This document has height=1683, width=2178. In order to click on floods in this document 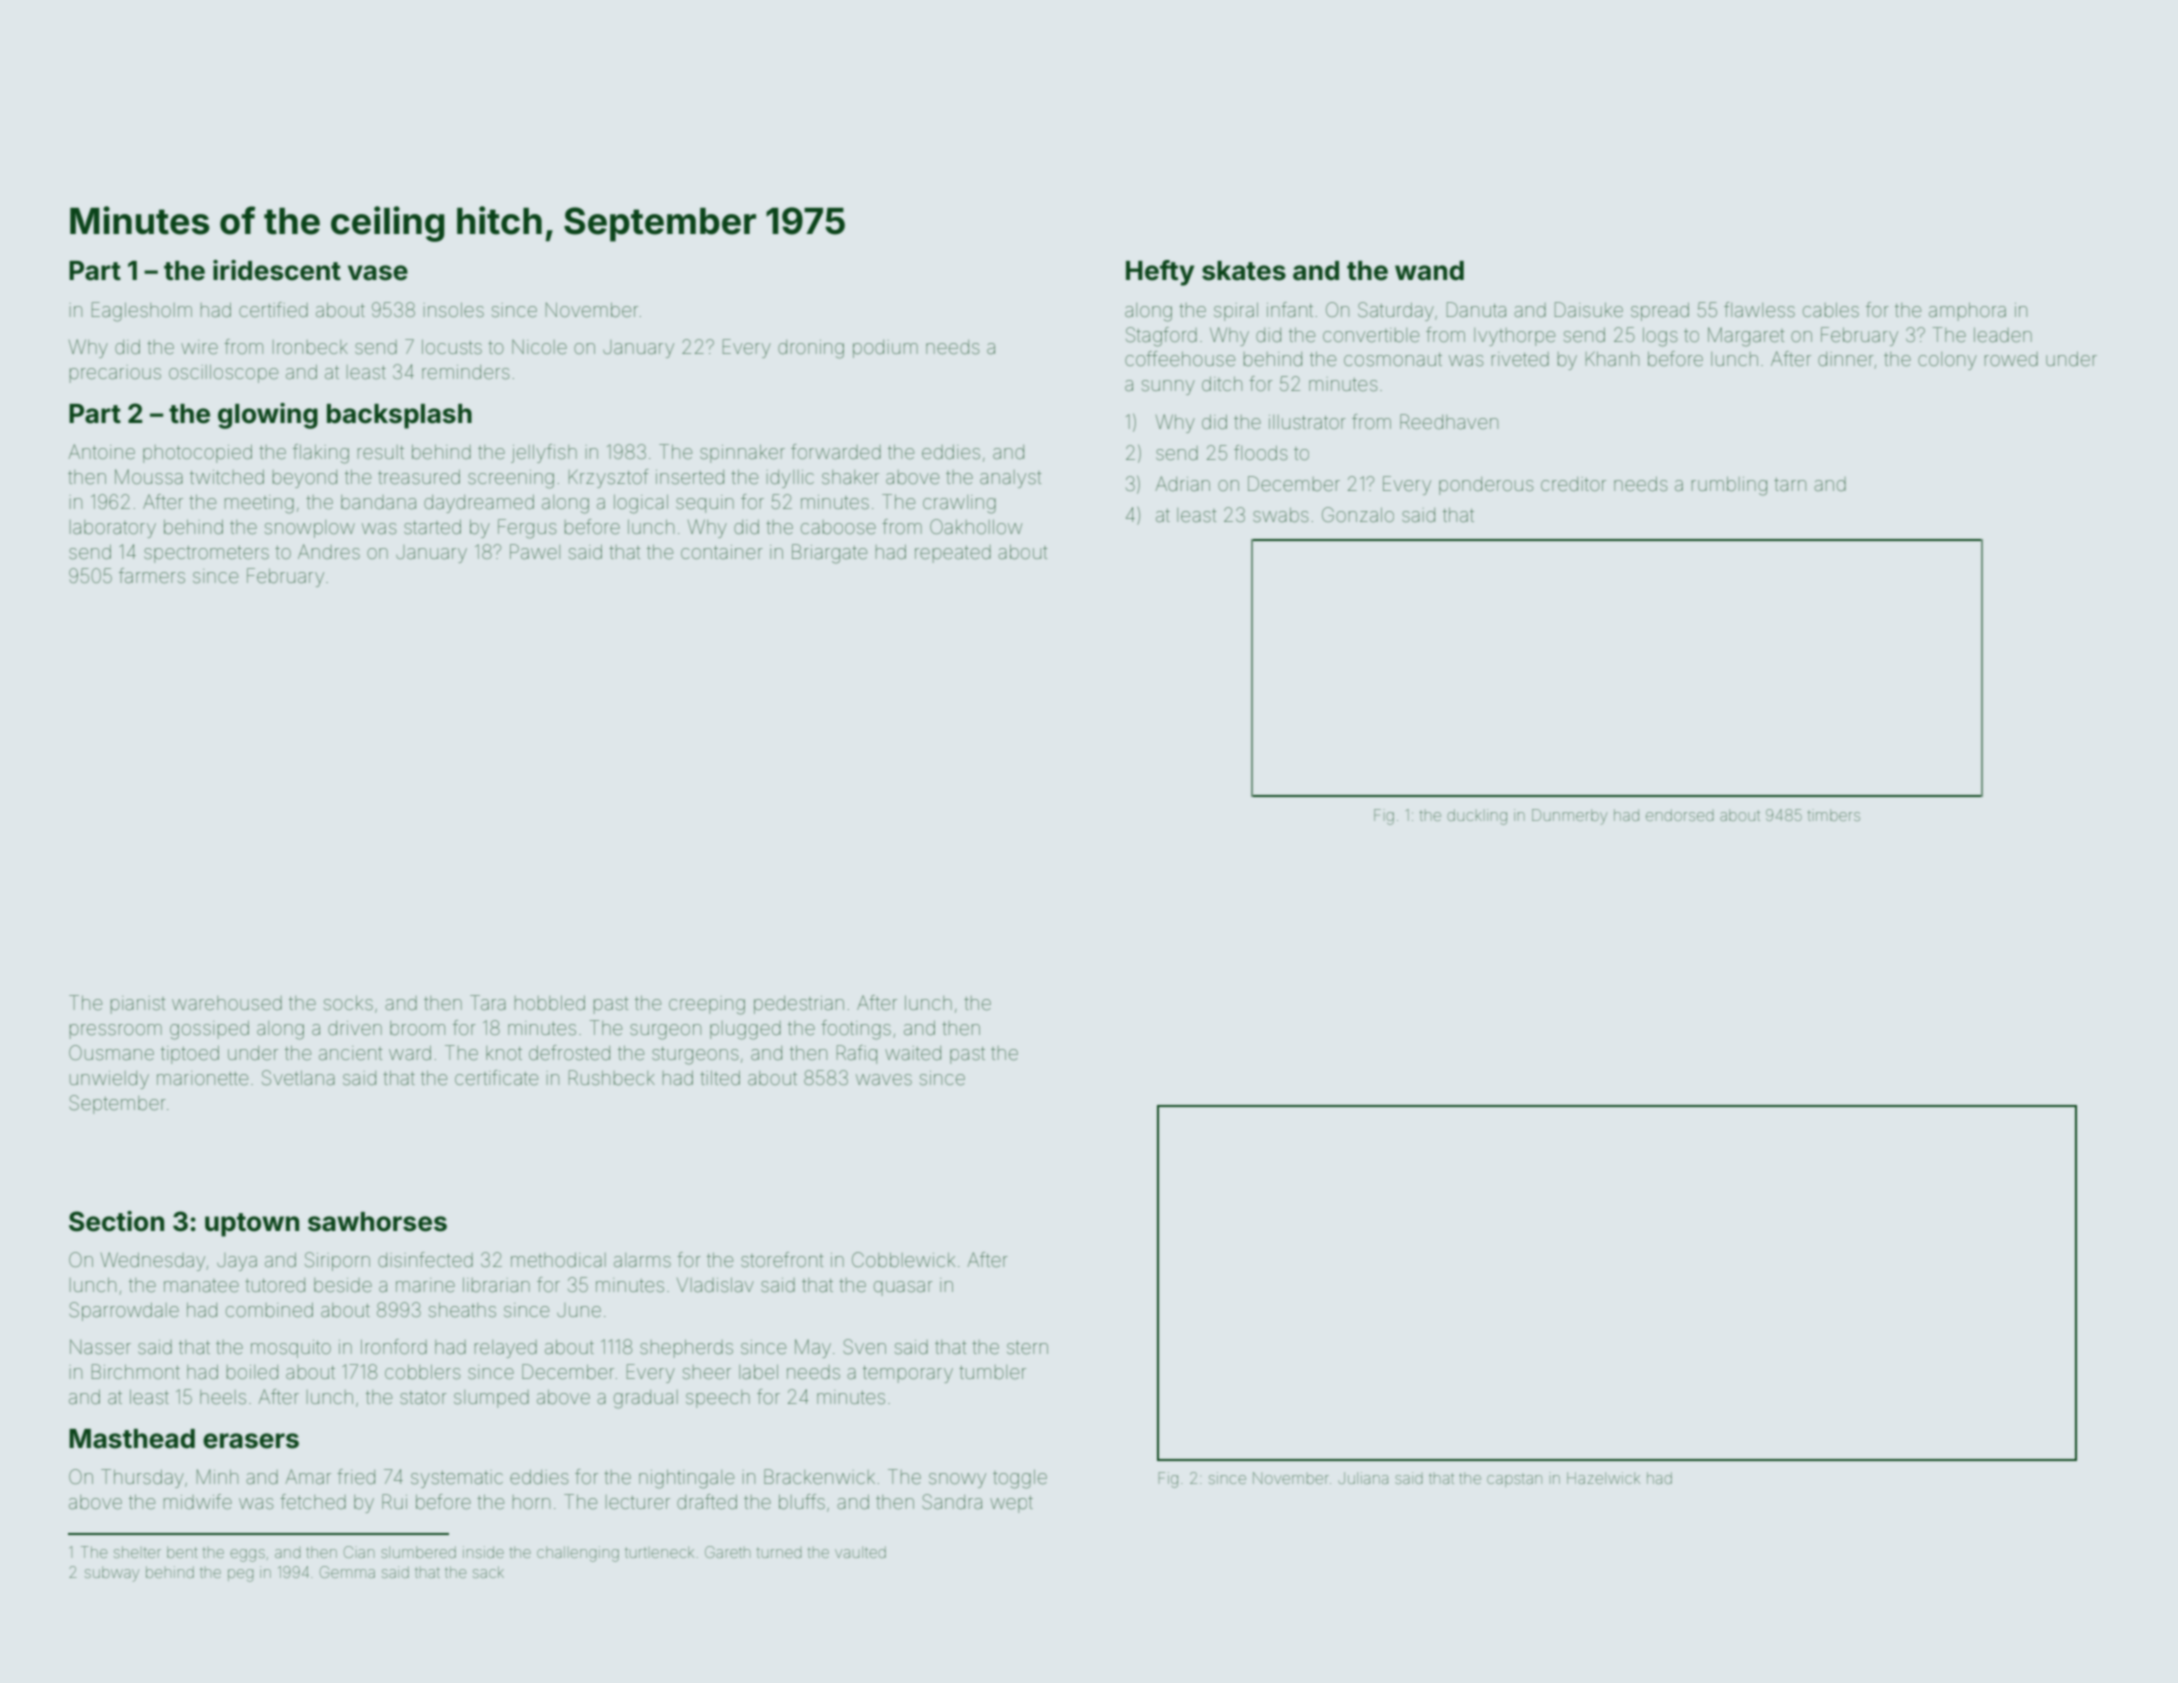, I will do `click(1260, 452)`.
